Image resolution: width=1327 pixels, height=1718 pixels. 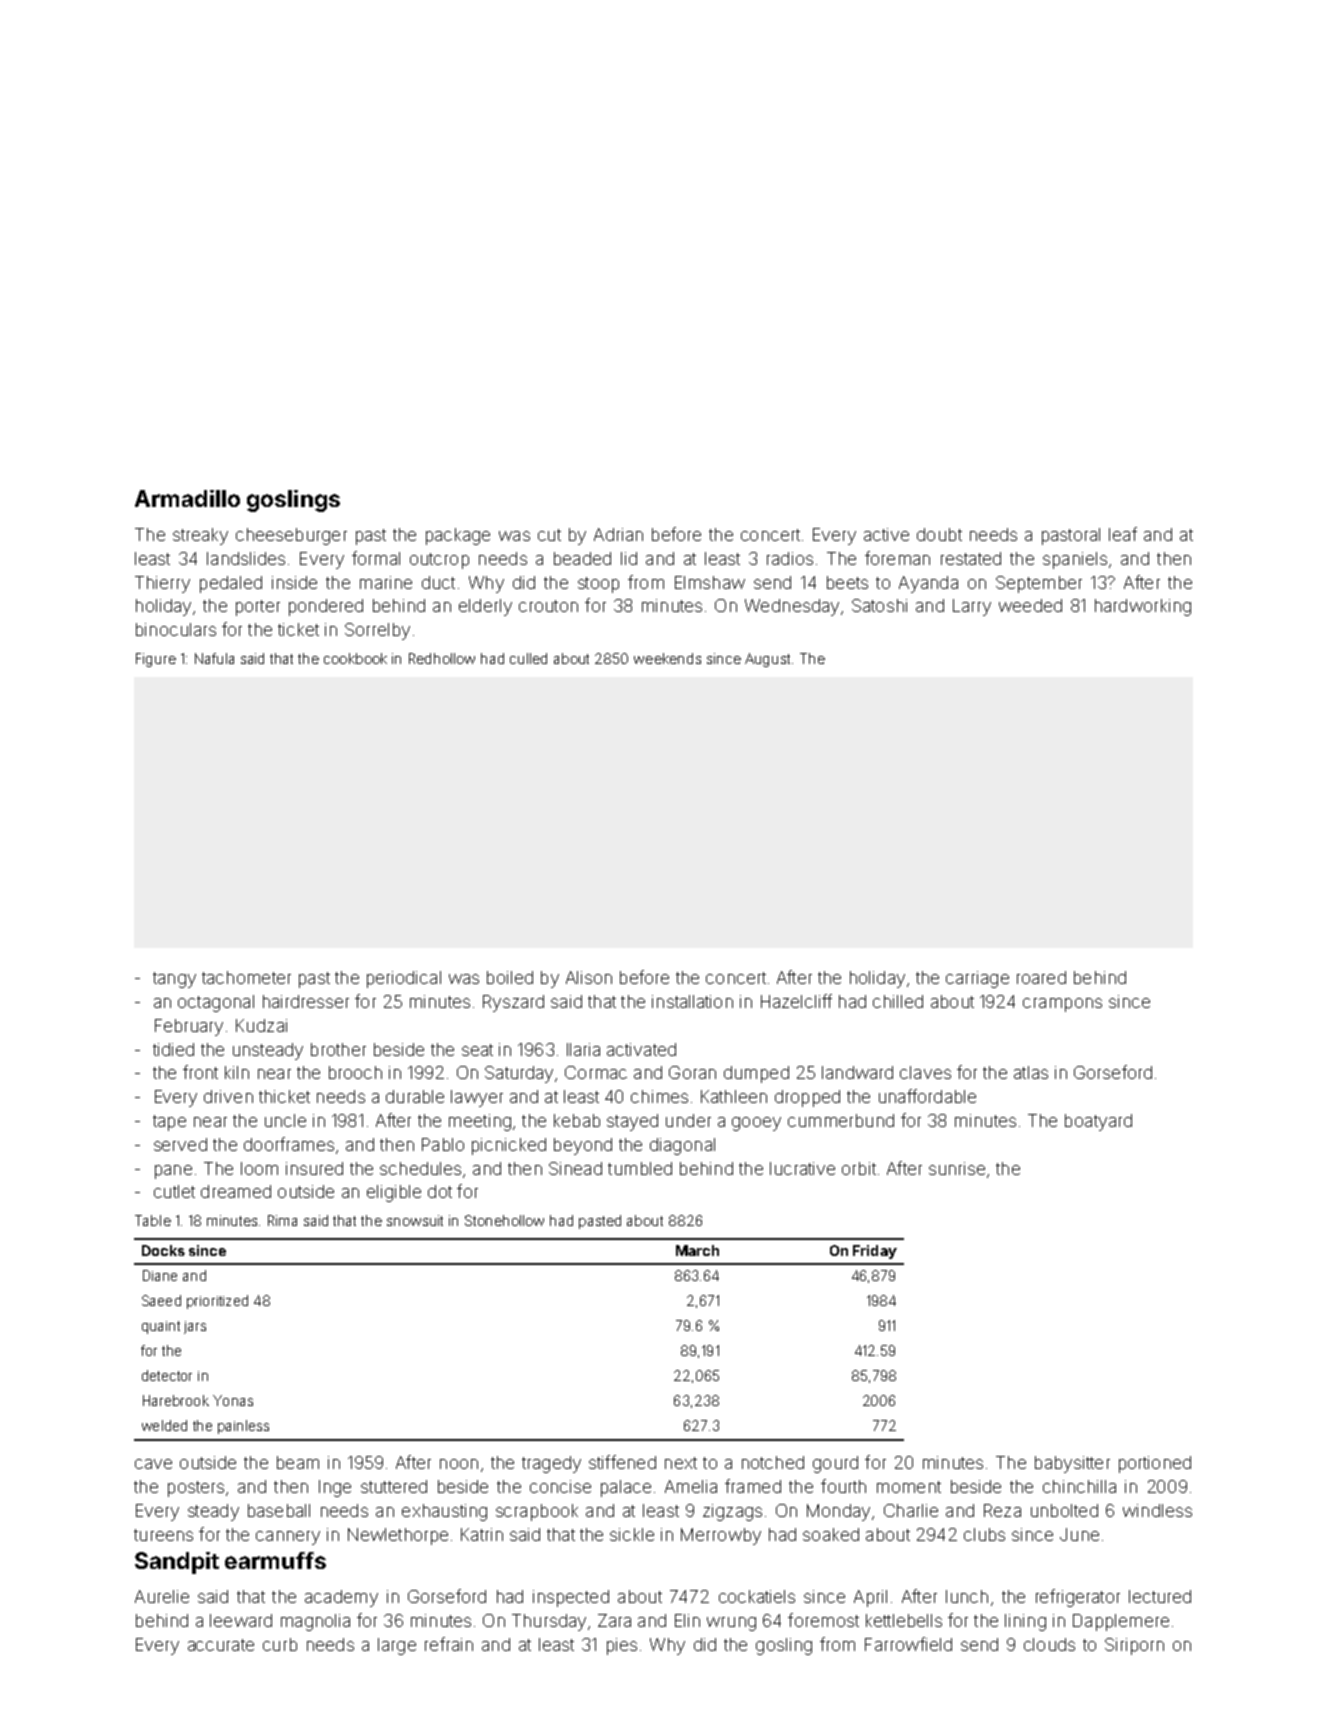 What do you see at coordinates (767, 660) in the page?
I see `August` at bounding box center [767, 660].
